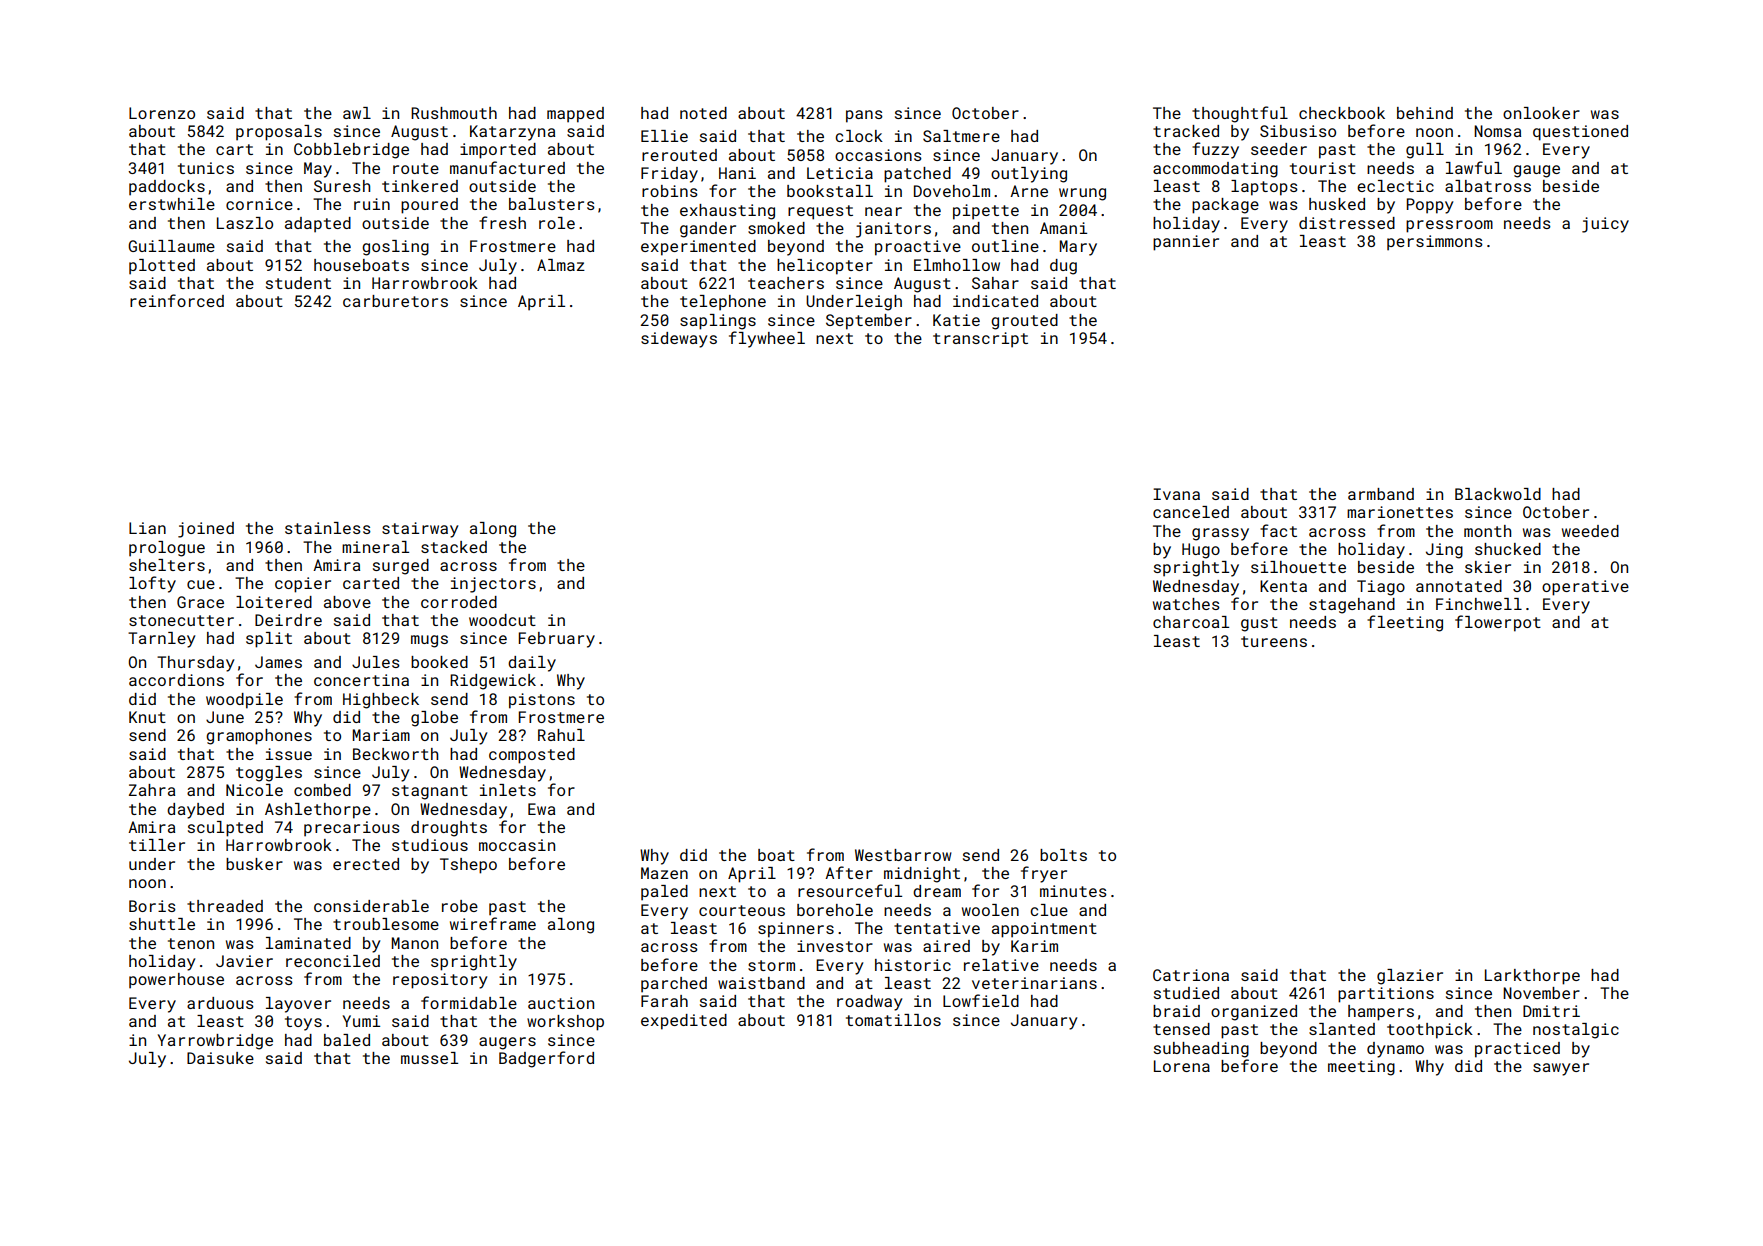 This screenshot has height=1246, width=1763. Describe the element at coordinates (245, 223) in the screenshot. I see `Laszlo` at that location.
